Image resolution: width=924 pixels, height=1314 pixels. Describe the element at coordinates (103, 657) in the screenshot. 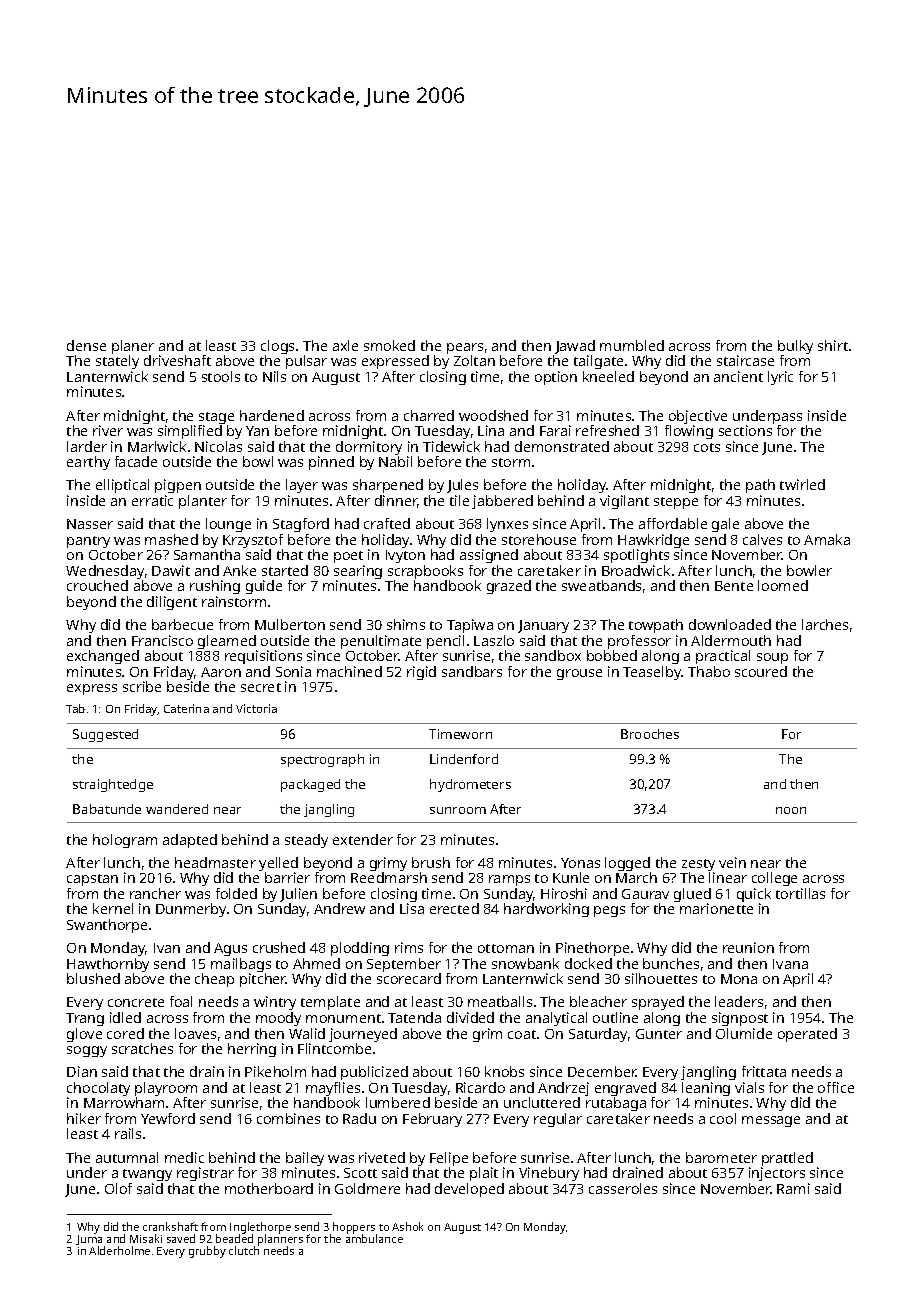

I see `exchanged` at that location.
